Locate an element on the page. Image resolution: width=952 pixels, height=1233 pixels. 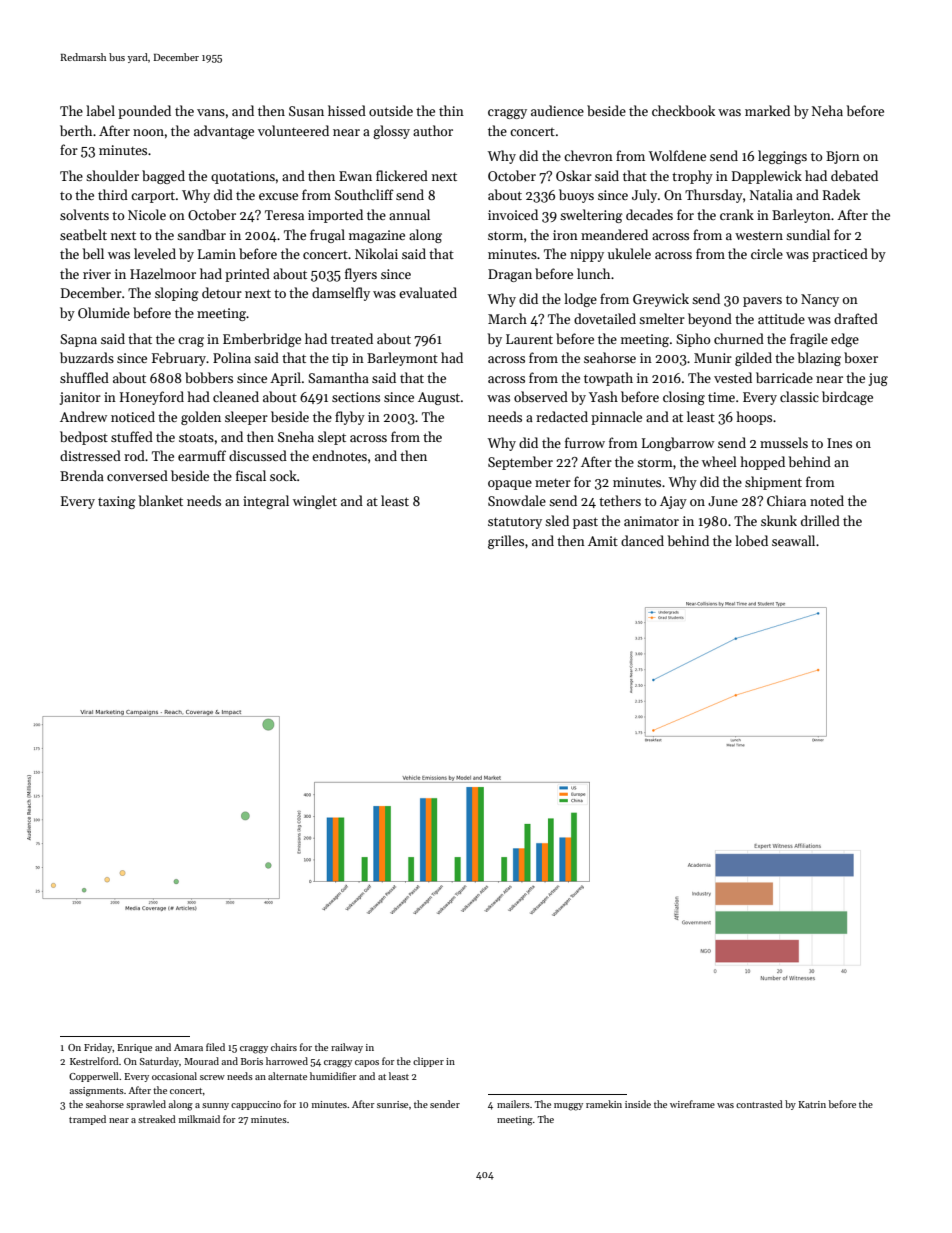
integral is located at coordinates (266, 502).
